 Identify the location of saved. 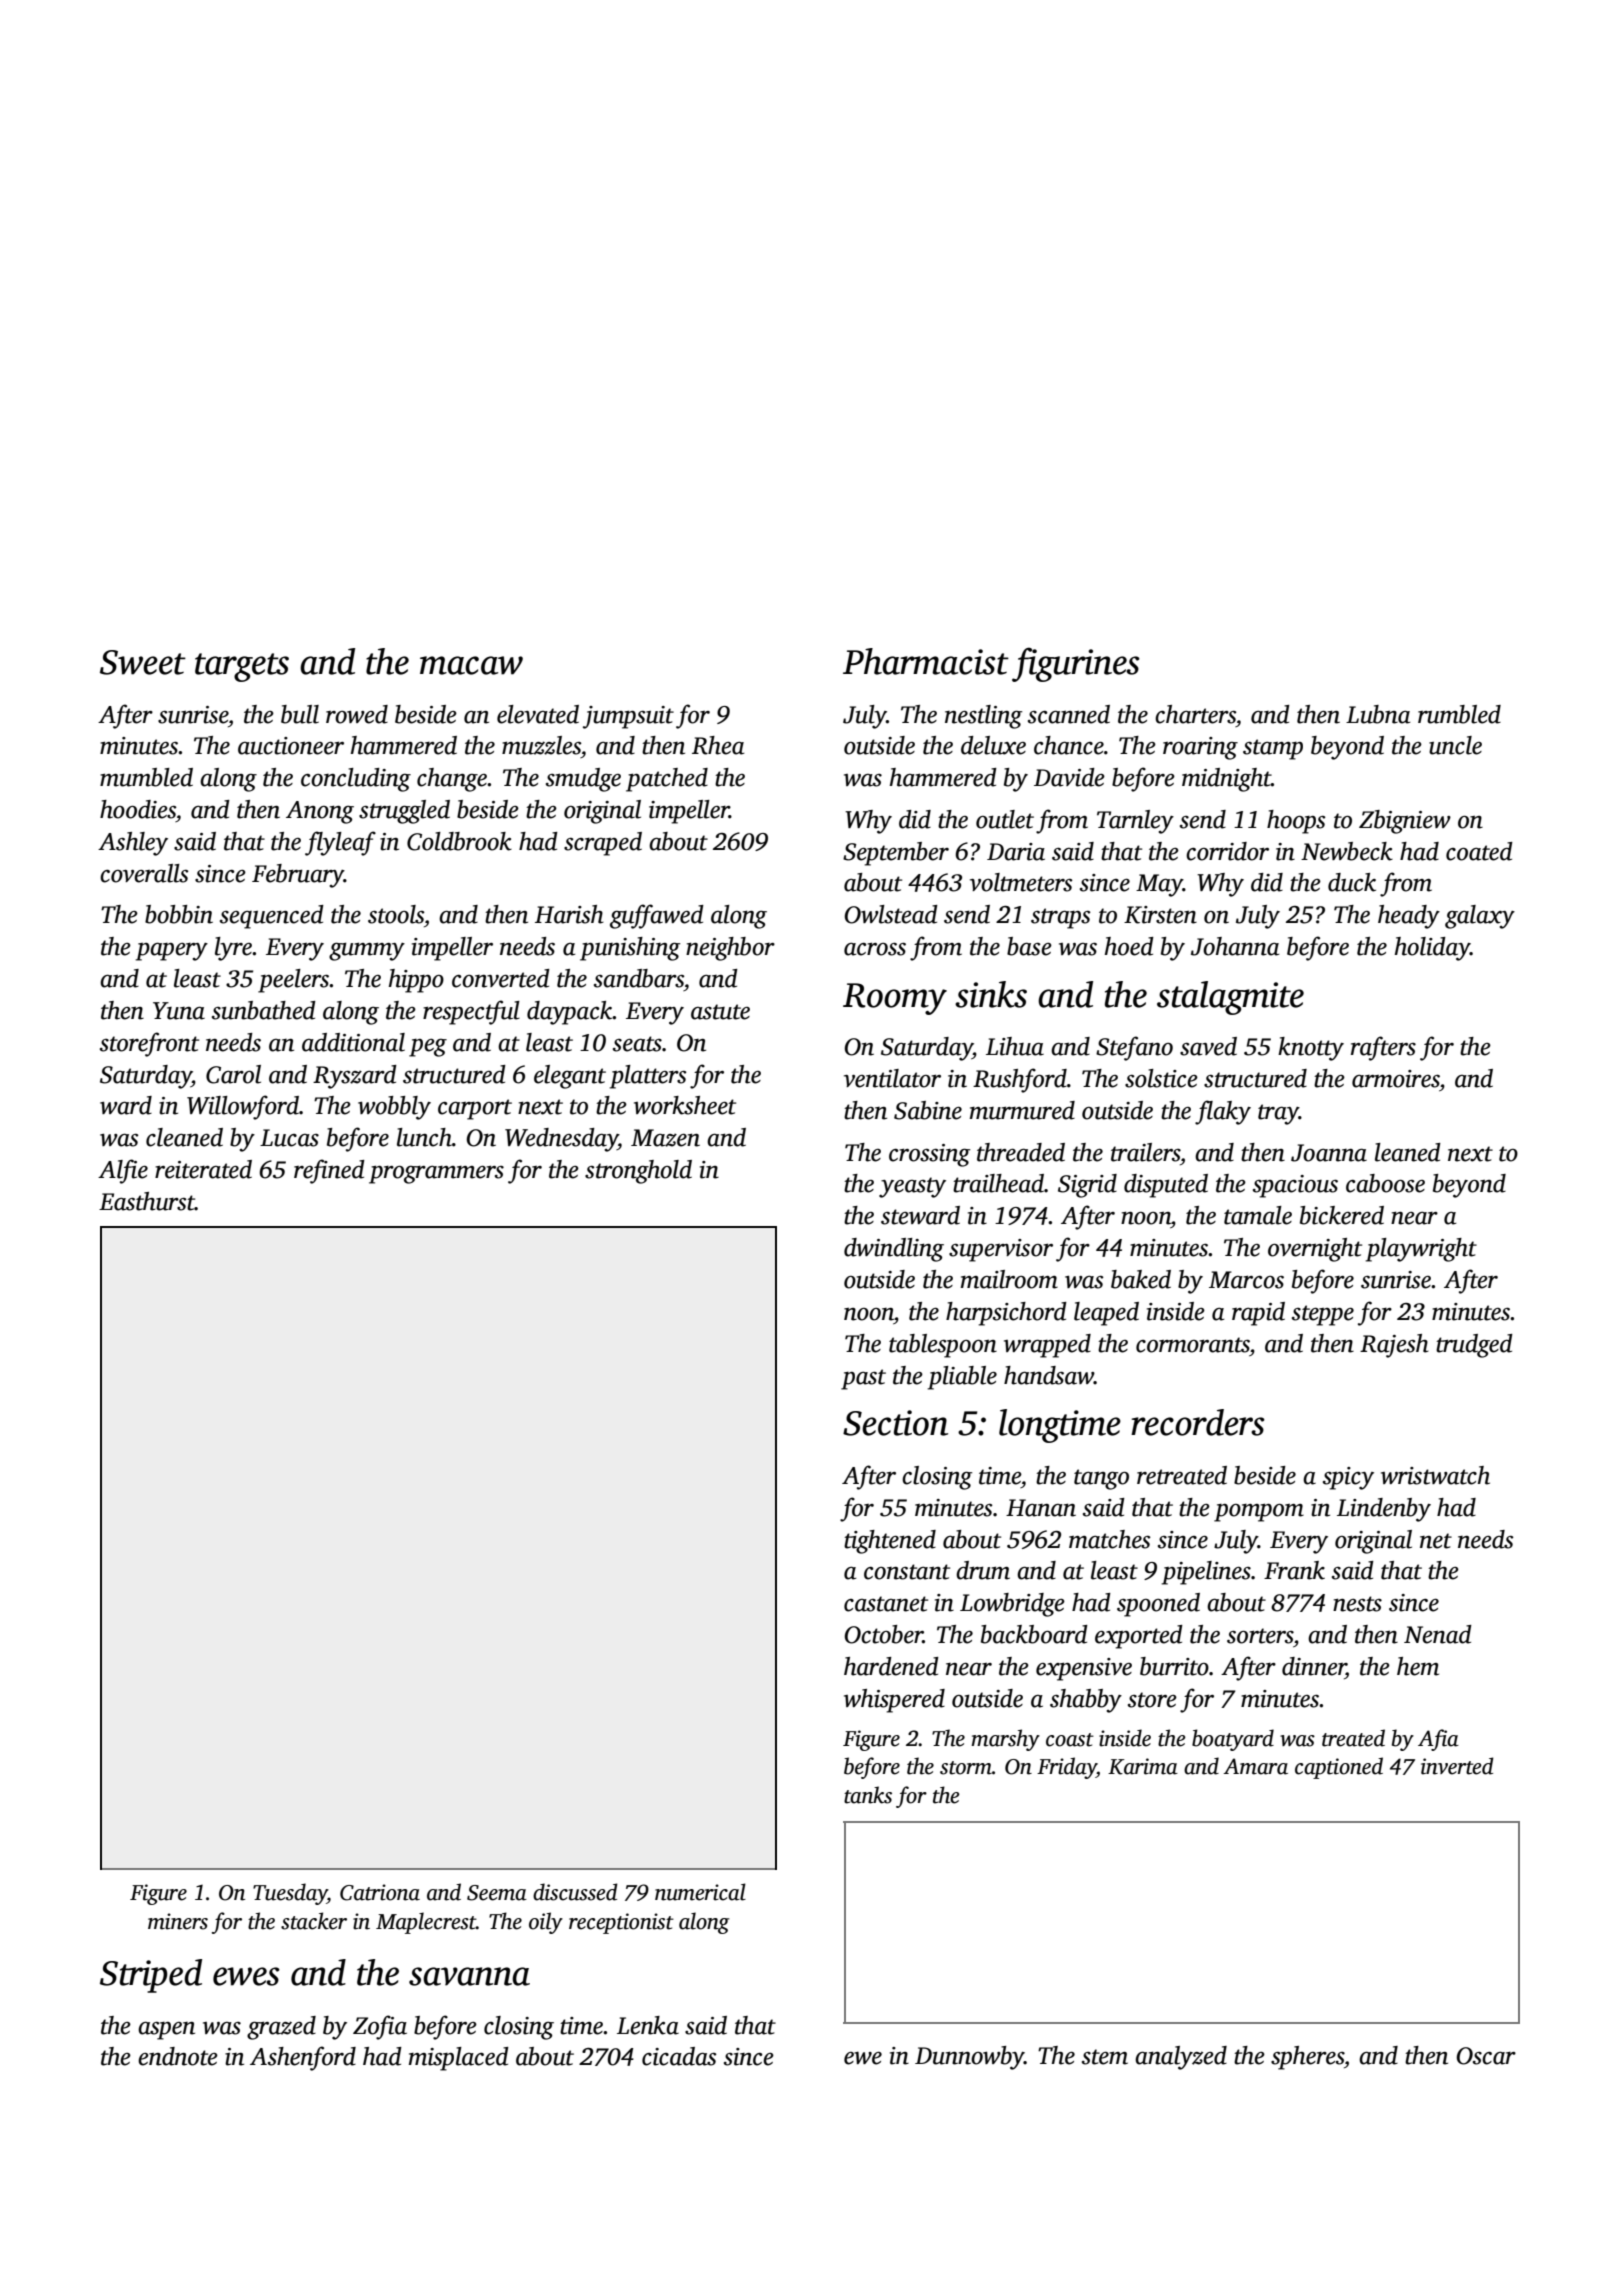
(1208, 1046).
